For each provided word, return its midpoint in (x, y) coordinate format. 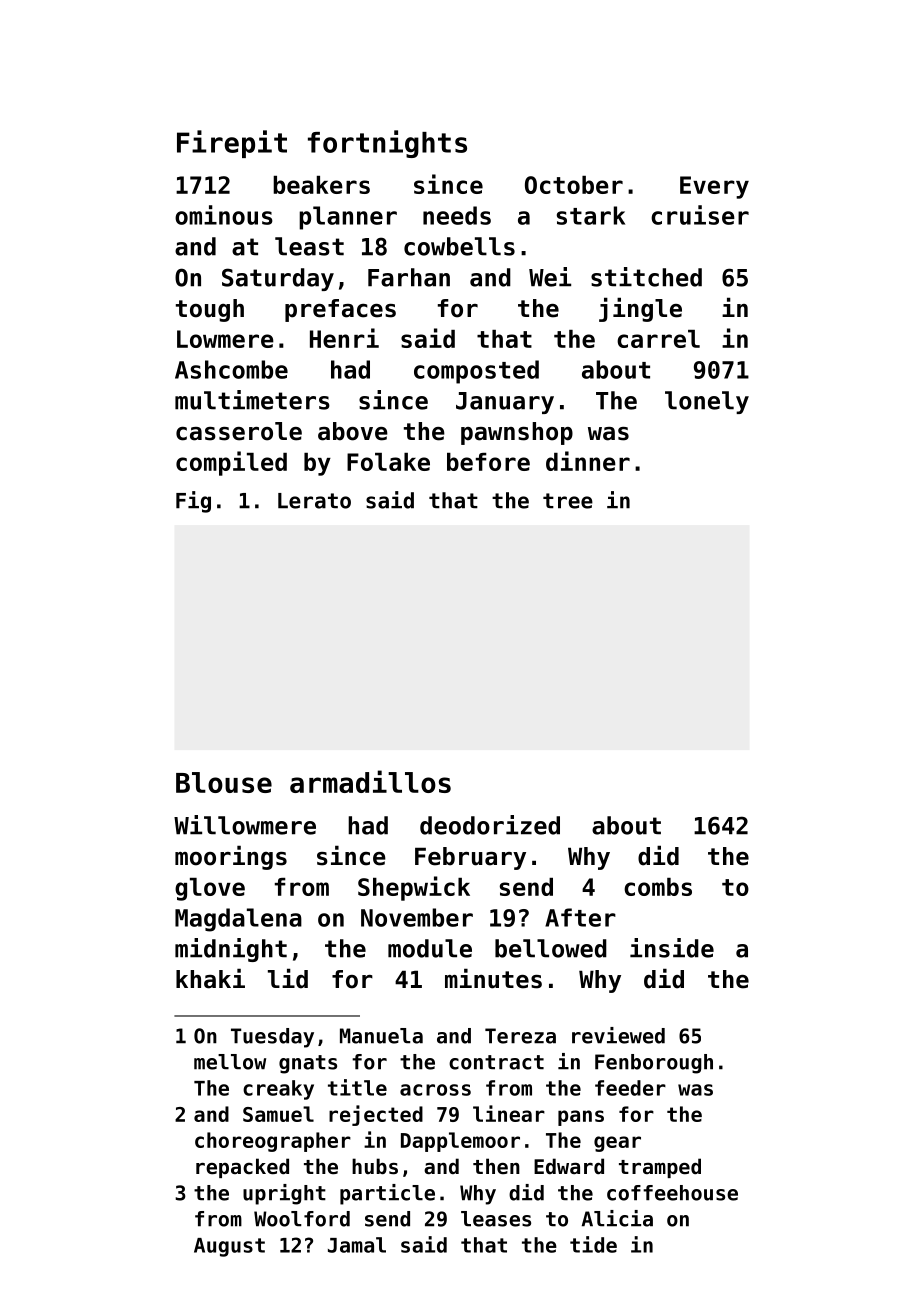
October (574, 185)
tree (568, 501)
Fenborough (654, 1064)
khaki (210, 978)
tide (593, 1244)
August (229, 1247)
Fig (193, 502)
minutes (493, 978)
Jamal (357, 1245)
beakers (321, 185)
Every (714, 187)
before (488, 462)
